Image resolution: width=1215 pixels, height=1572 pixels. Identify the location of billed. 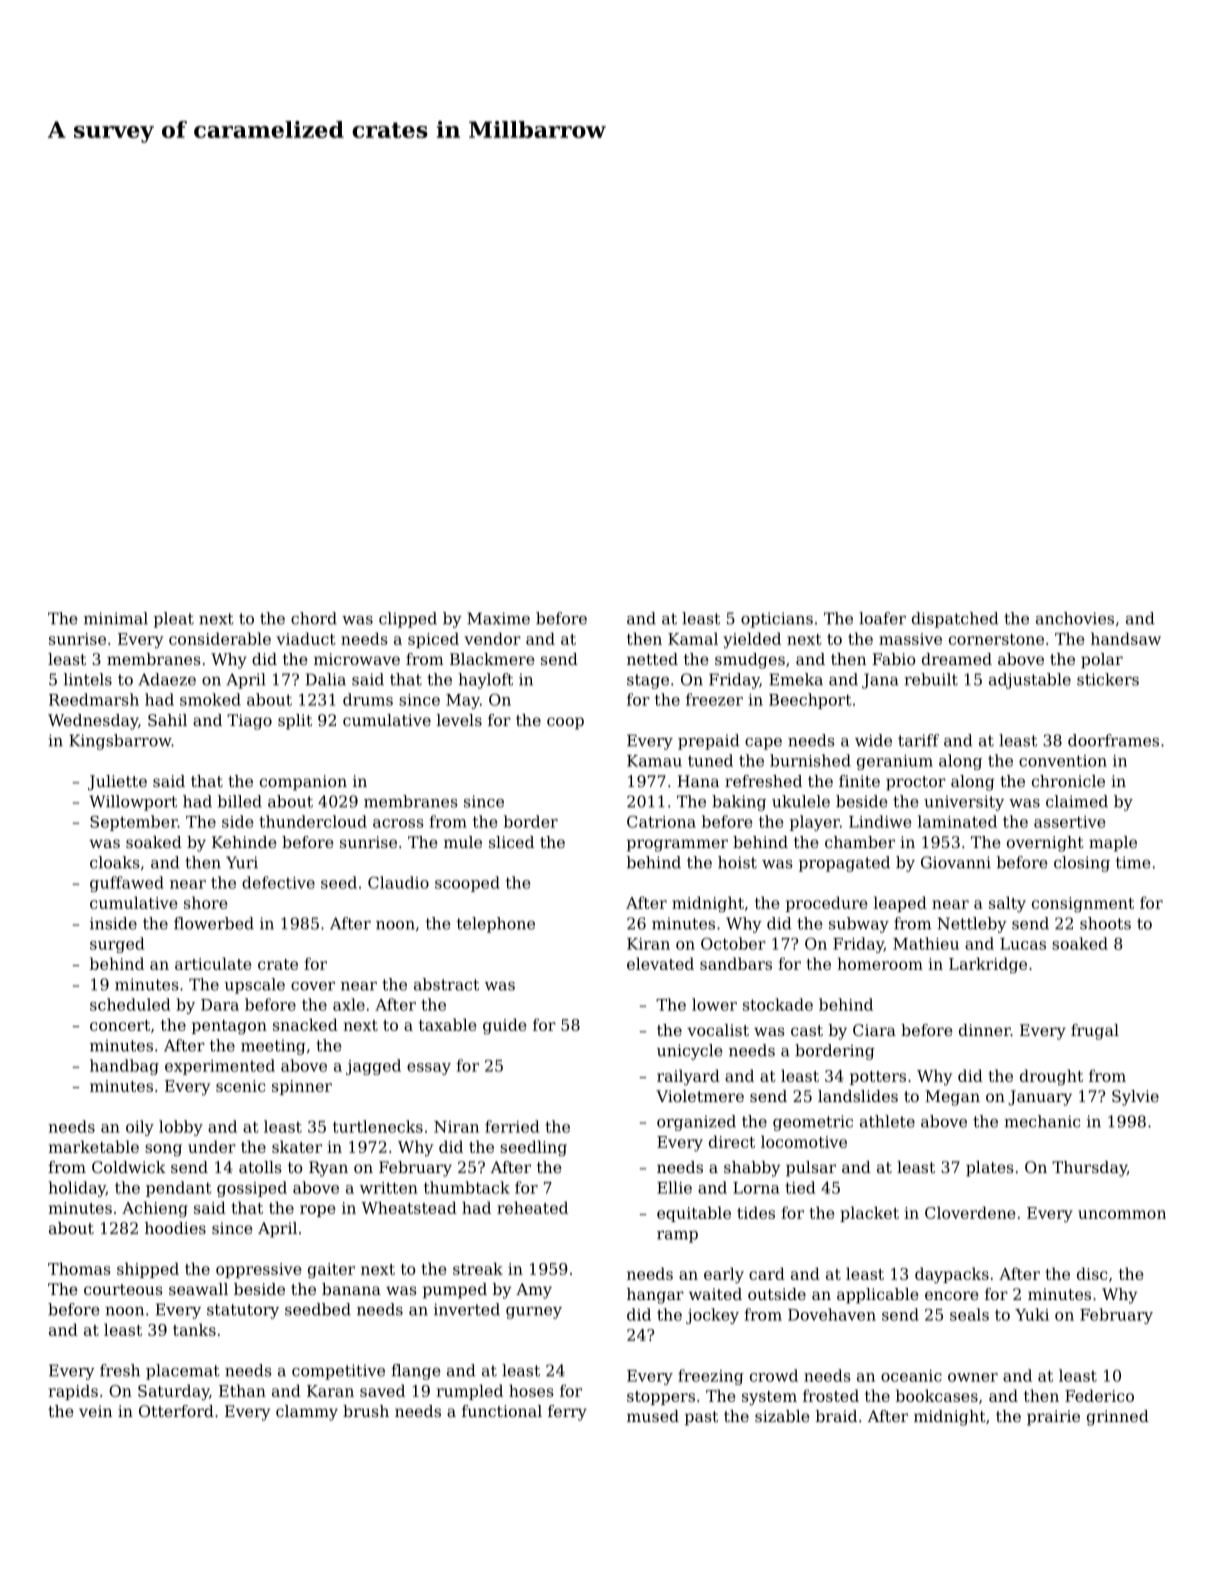
(240, 801).
